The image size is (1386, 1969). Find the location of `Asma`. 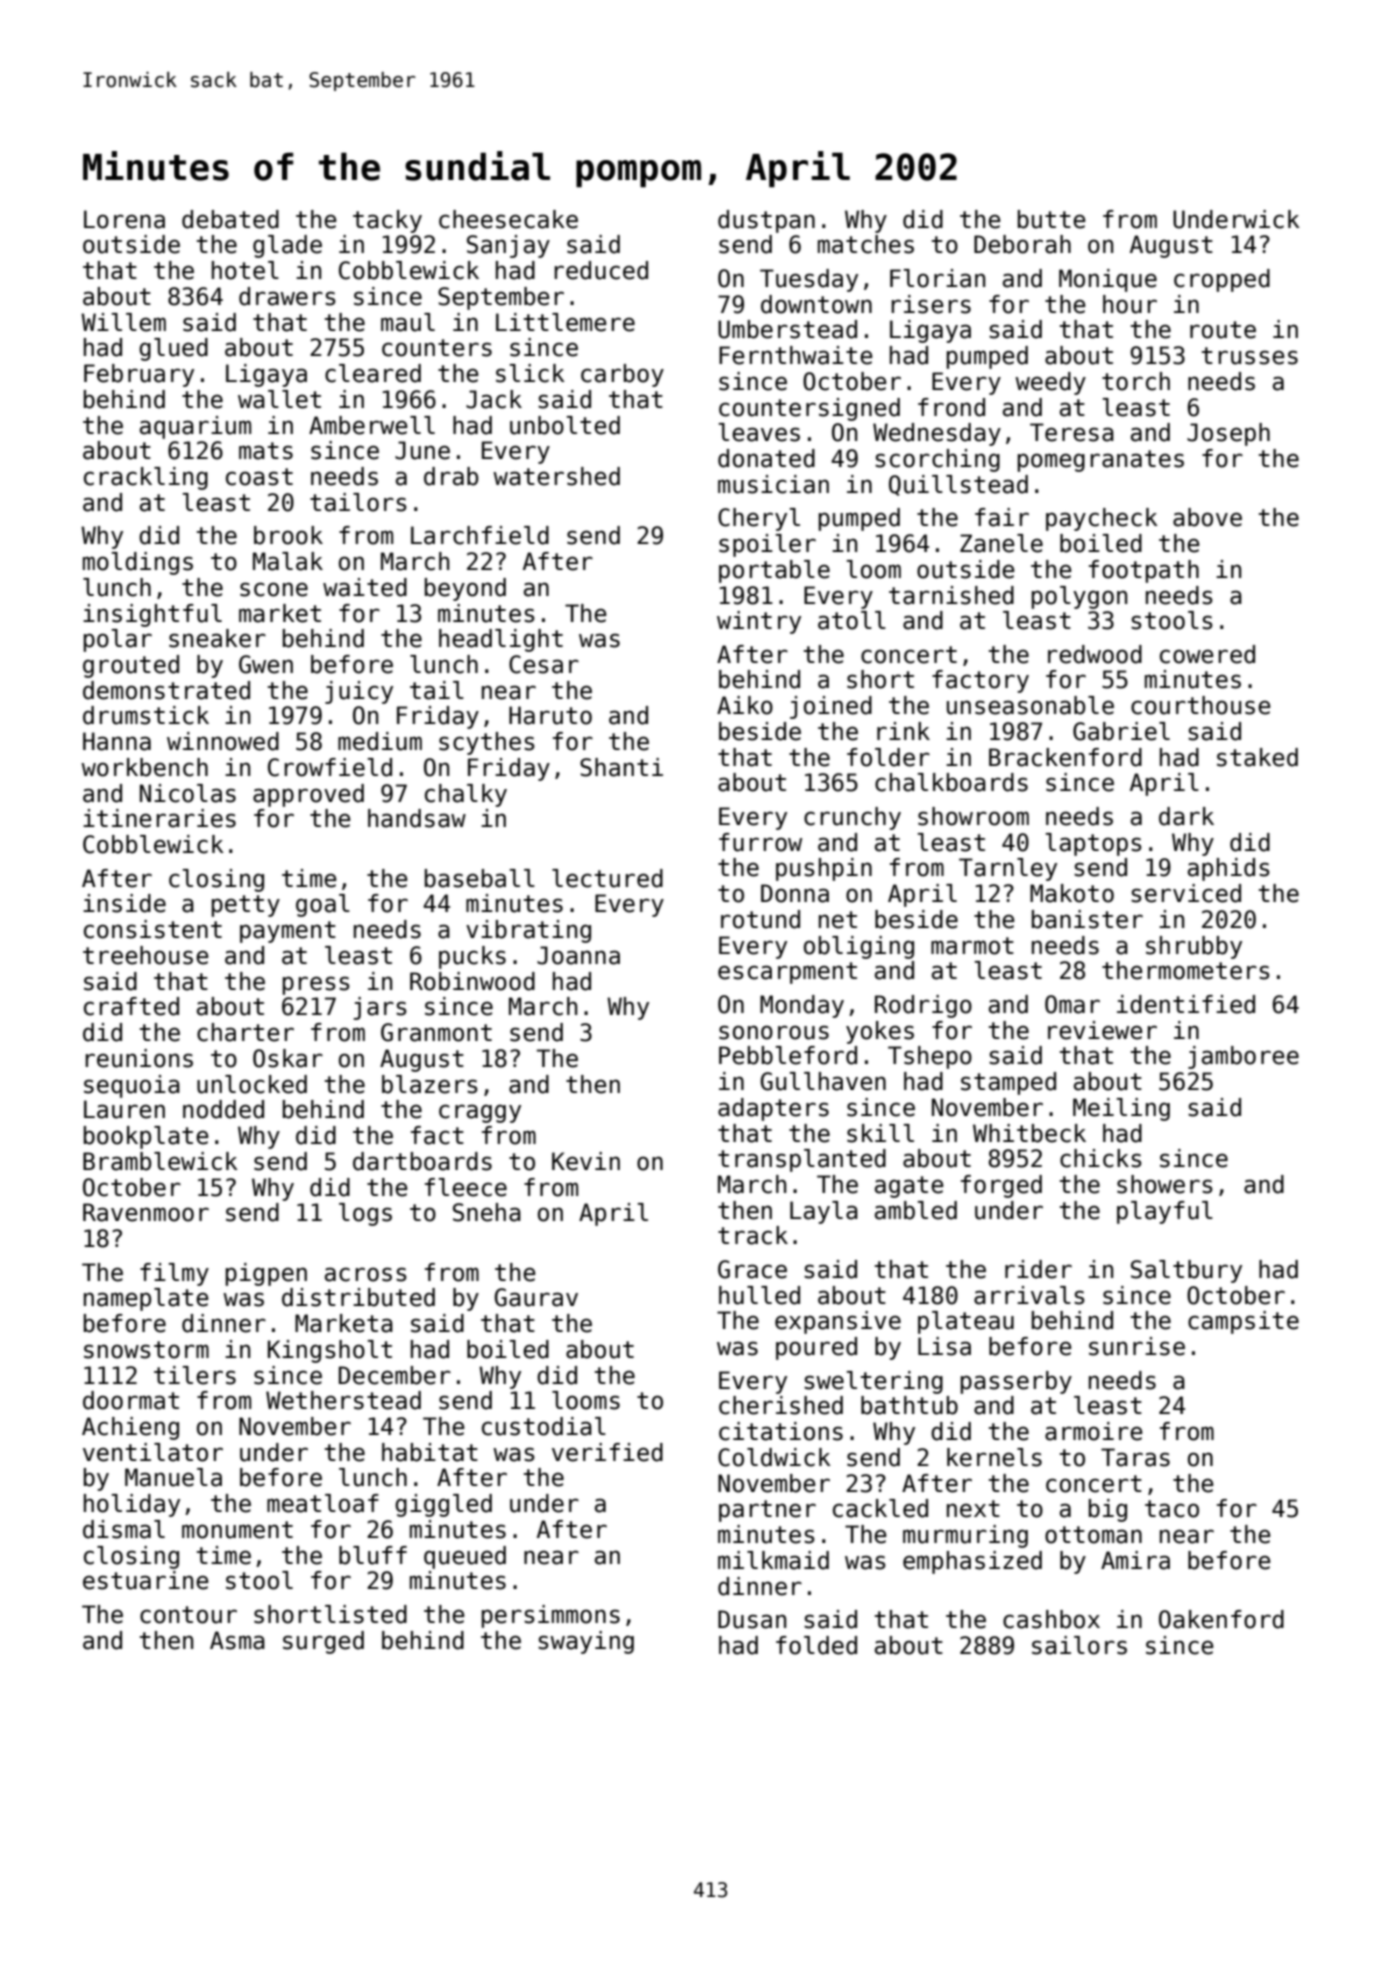

Asma is located at coordinates (237, 1640).
